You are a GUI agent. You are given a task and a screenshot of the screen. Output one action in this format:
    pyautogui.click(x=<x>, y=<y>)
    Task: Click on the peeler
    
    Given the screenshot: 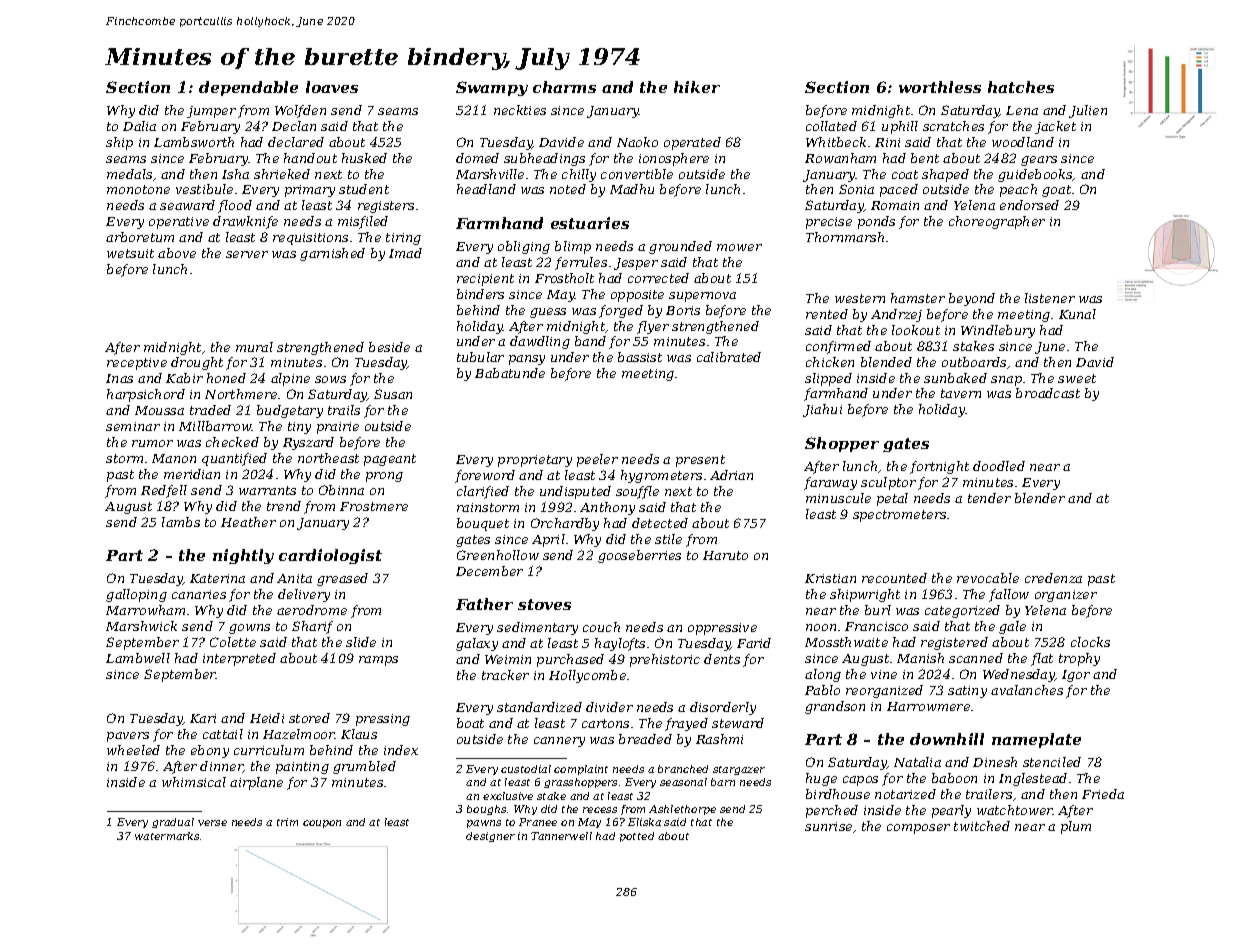 What is the action you would take?
    pyautogui.click(x=597, y=460)
